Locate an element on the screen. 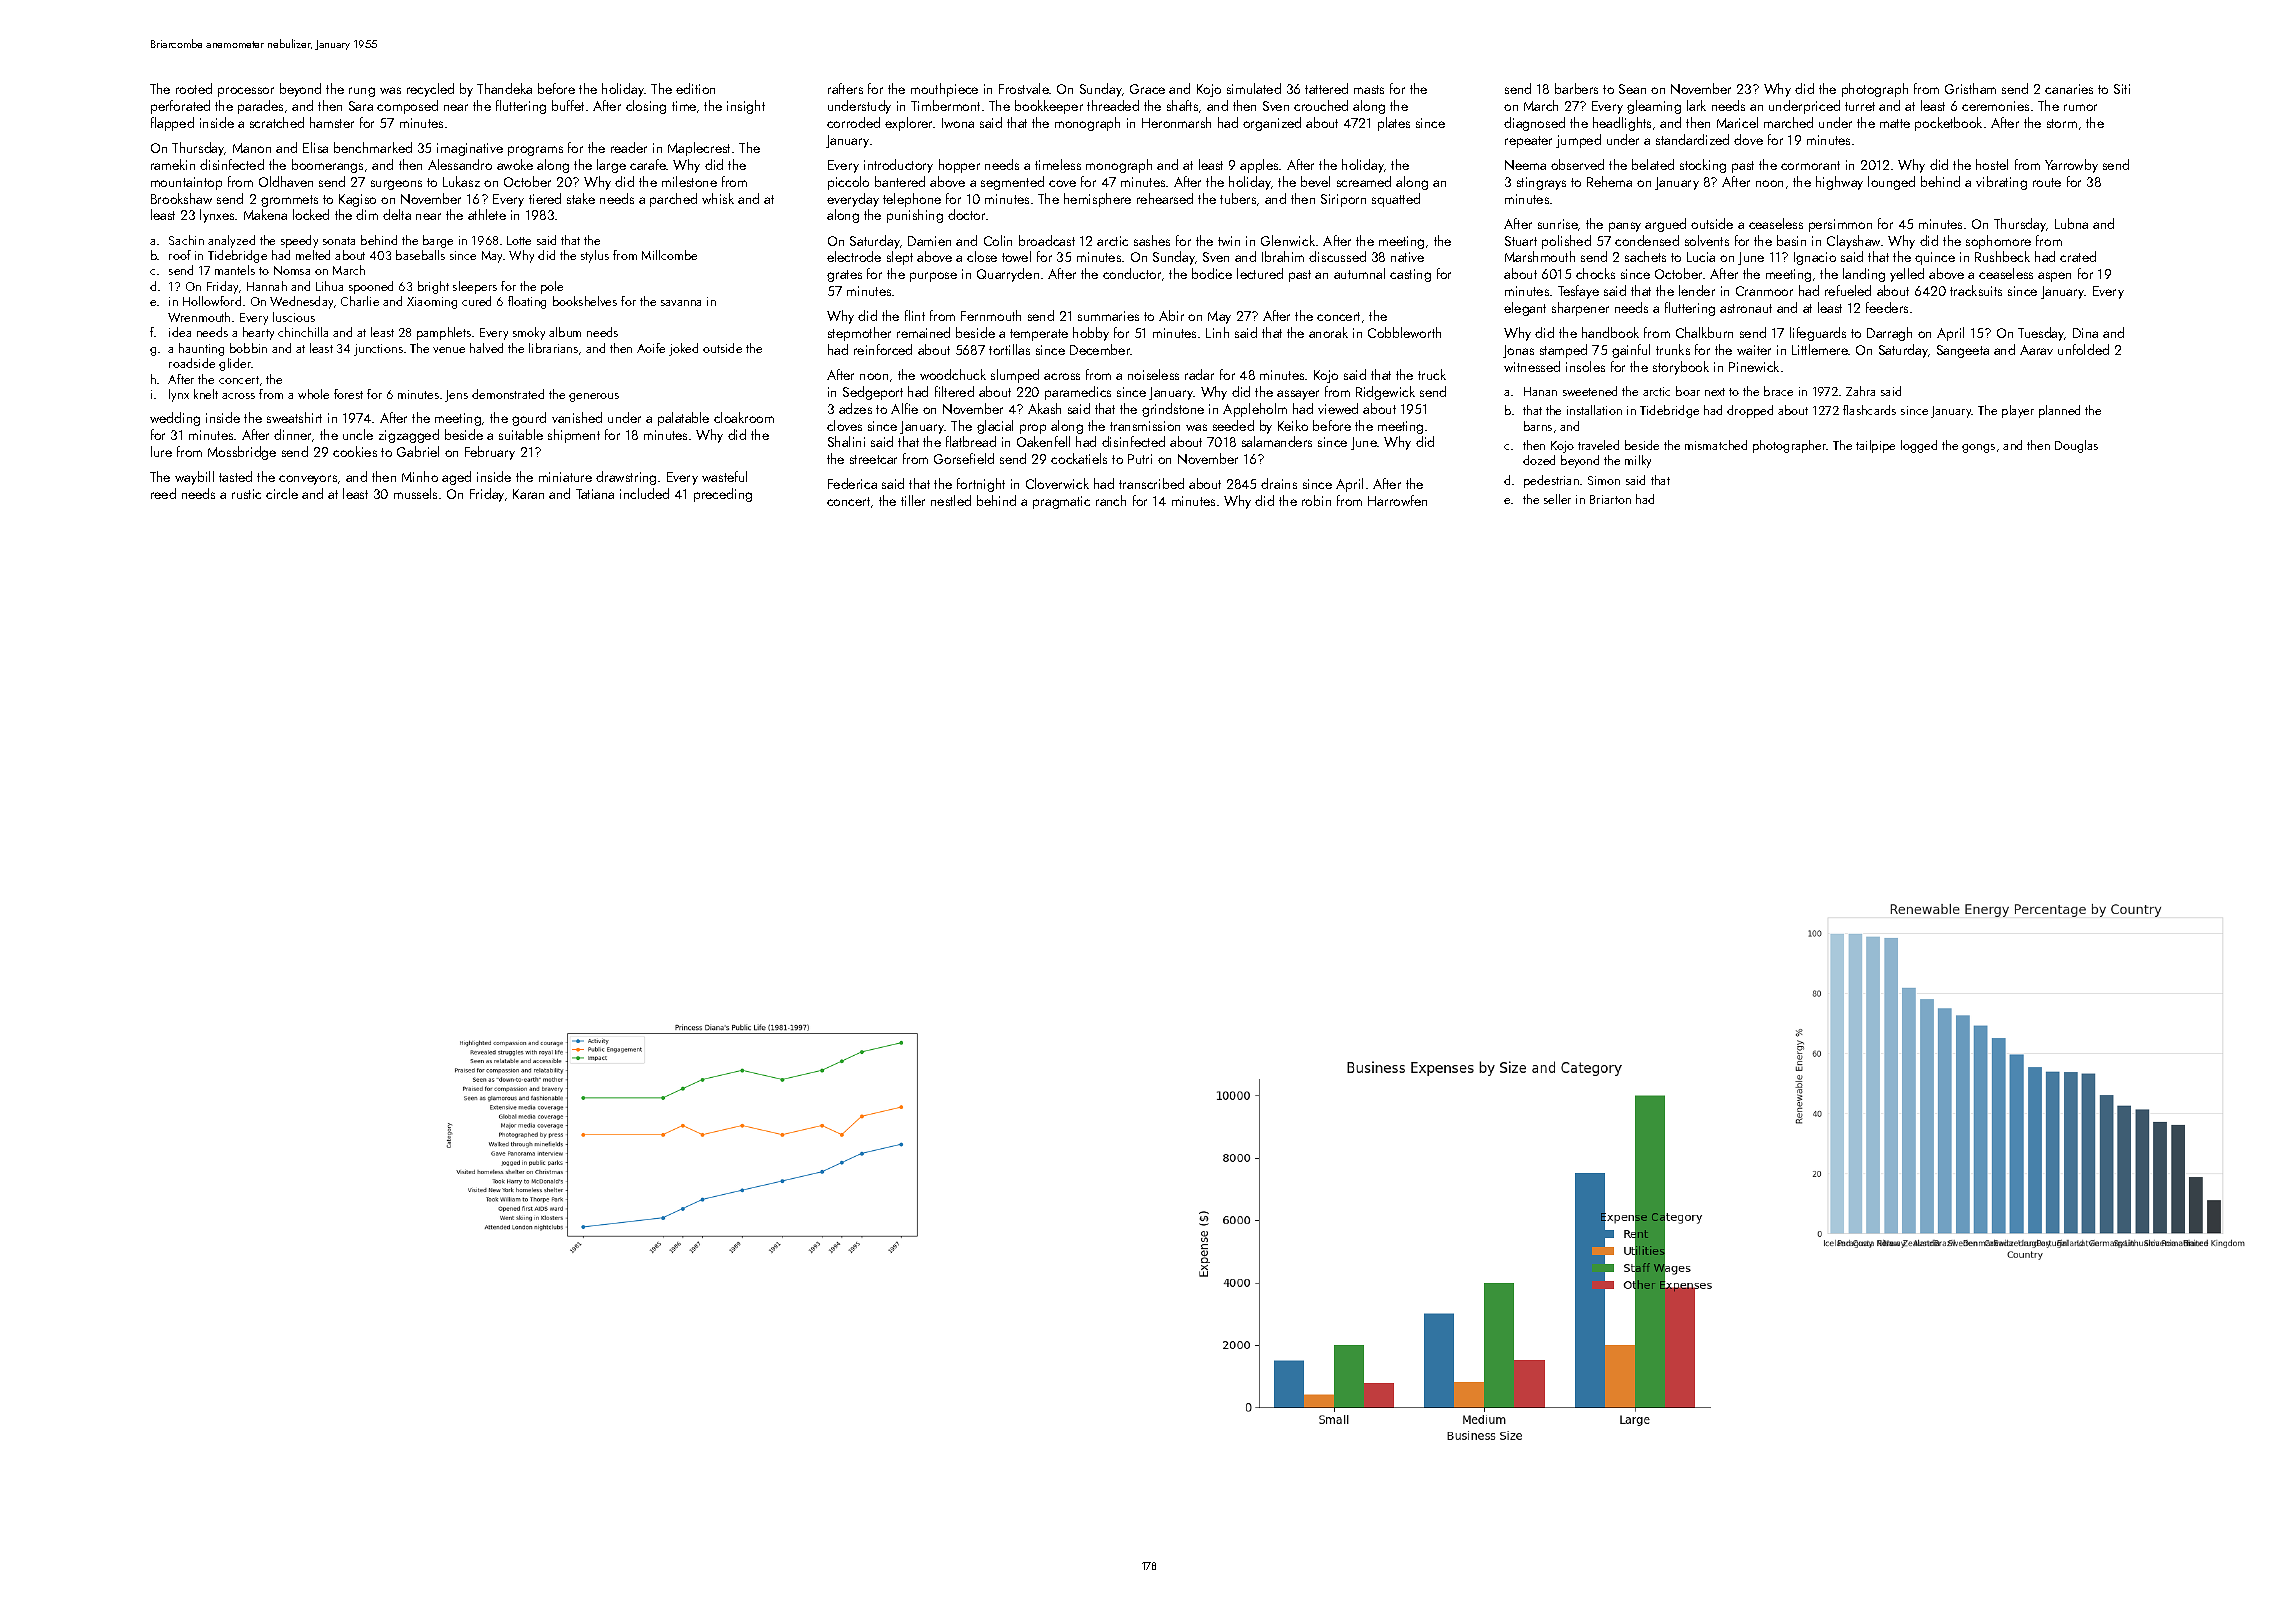  Thandeka is located at coordinates (504, 88).
